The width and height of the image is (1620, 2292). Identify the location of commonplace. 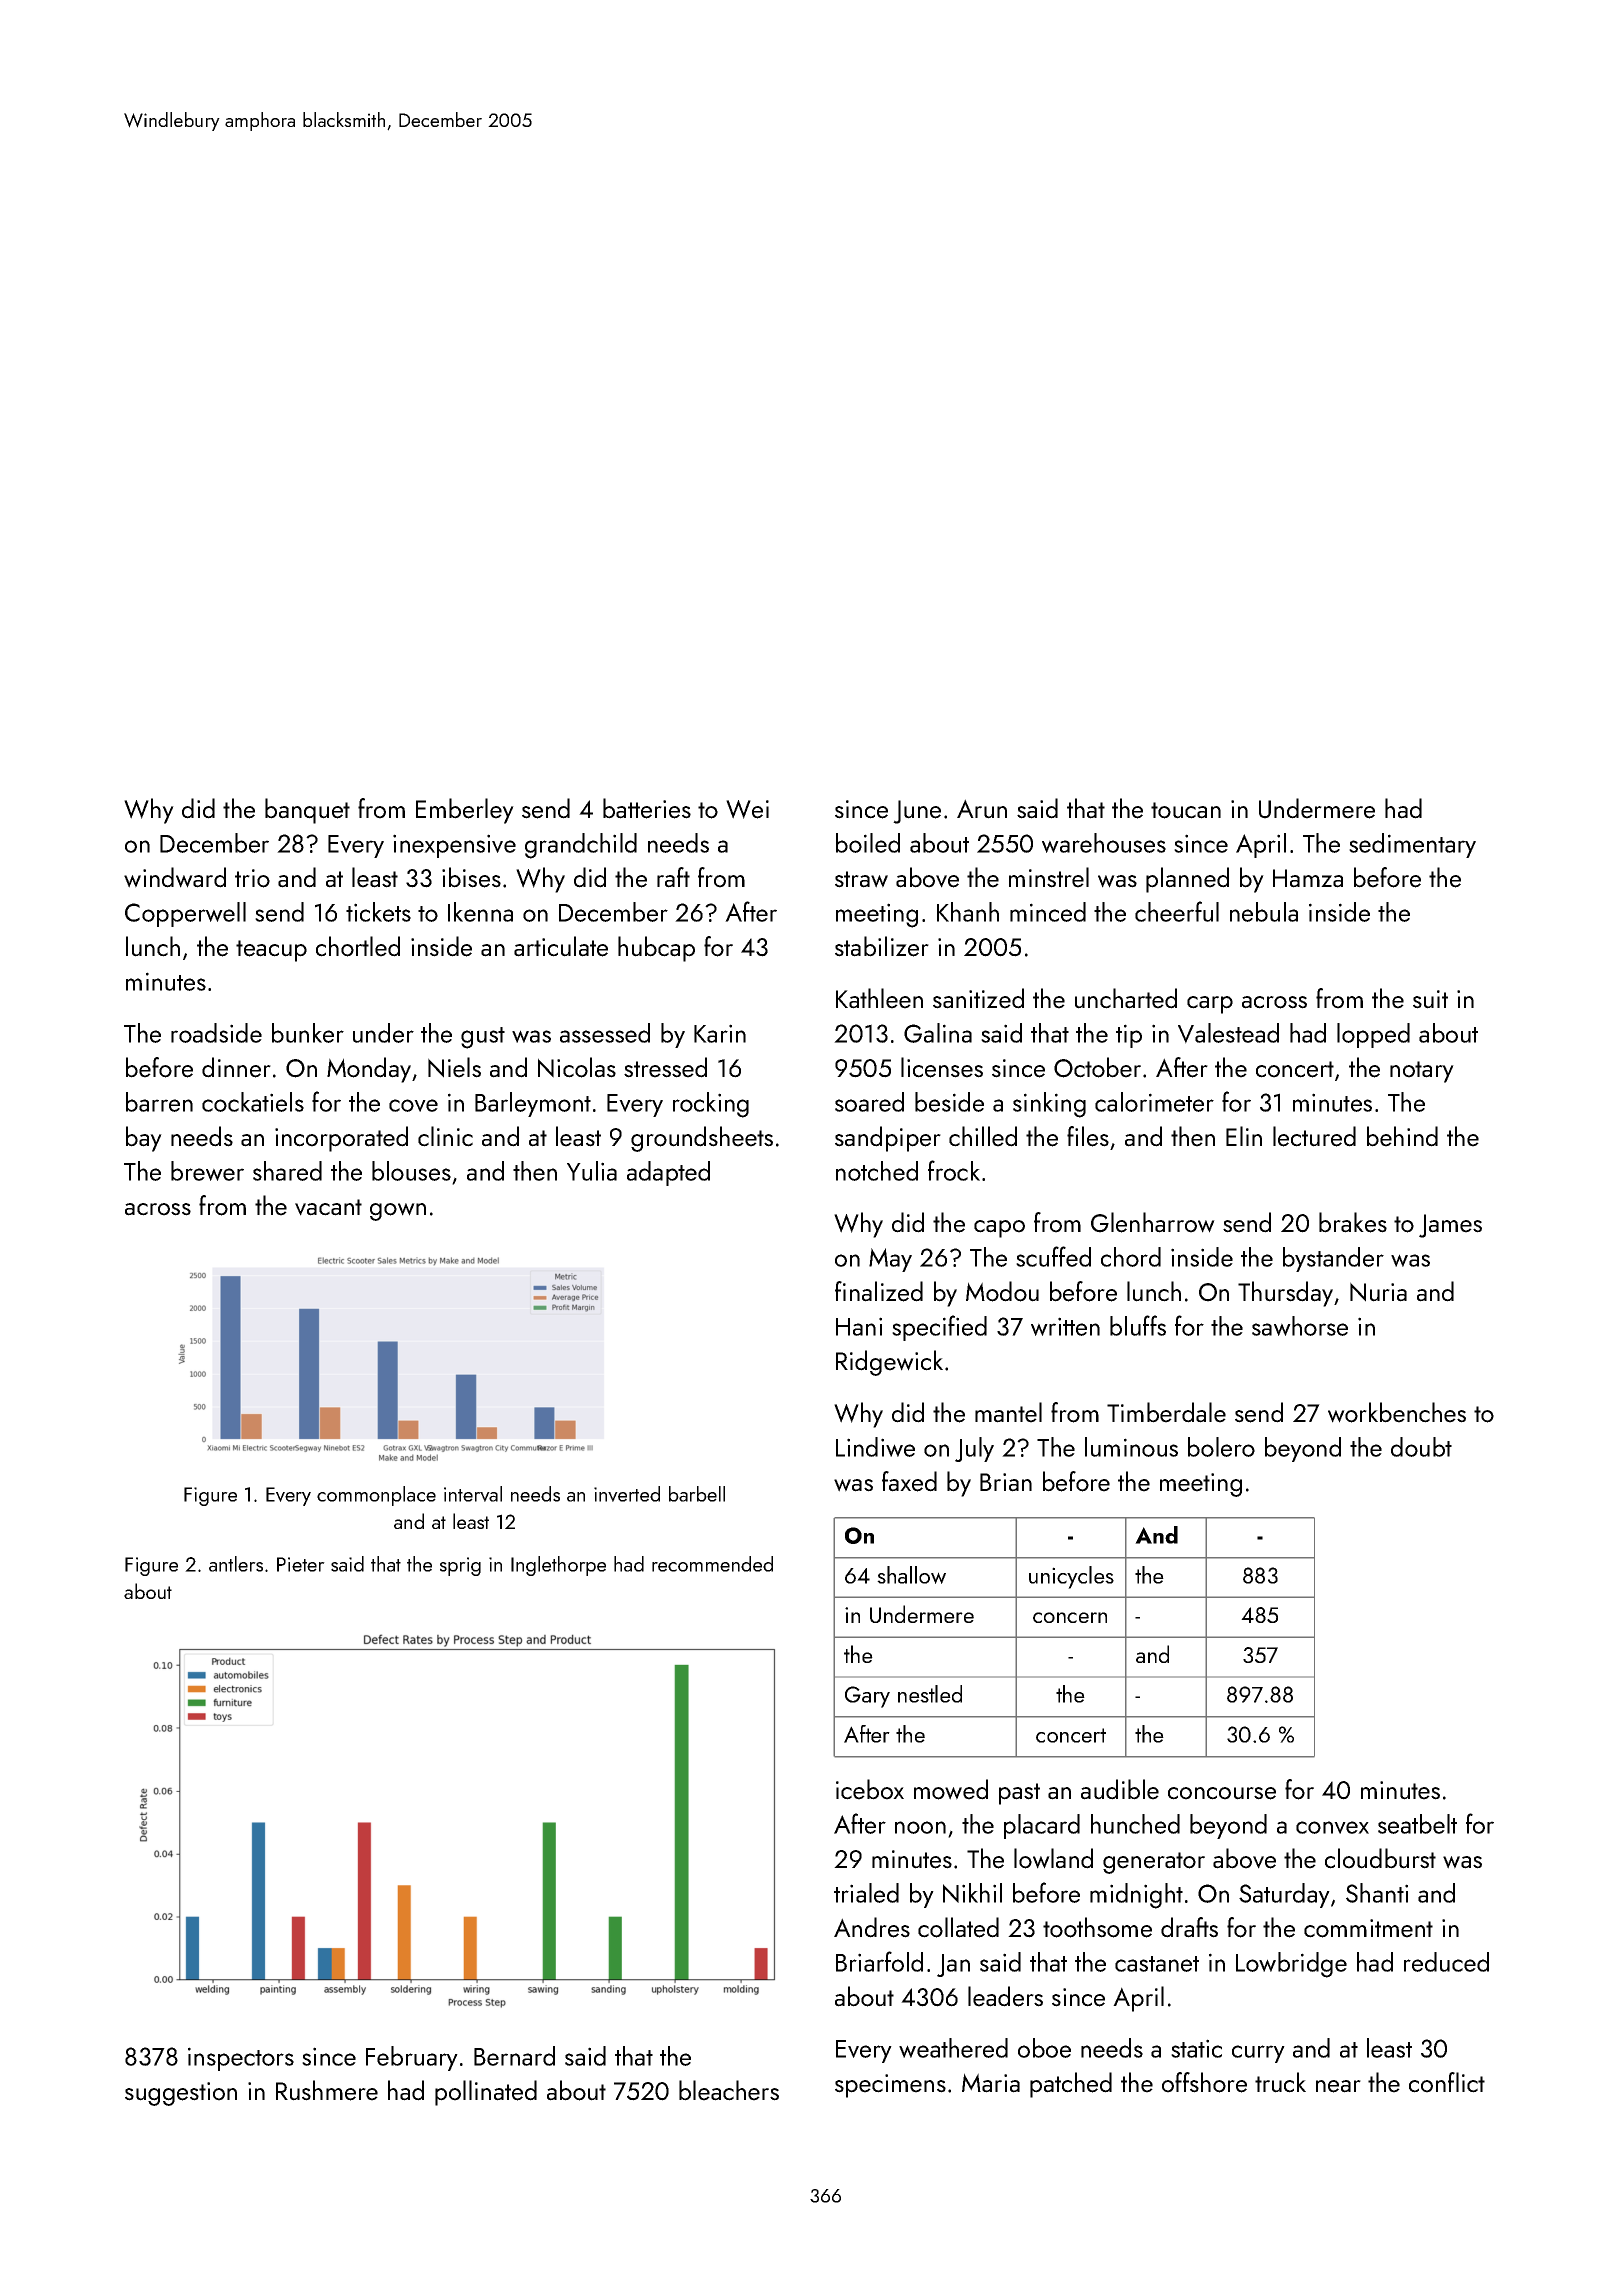
(376, 1496).
